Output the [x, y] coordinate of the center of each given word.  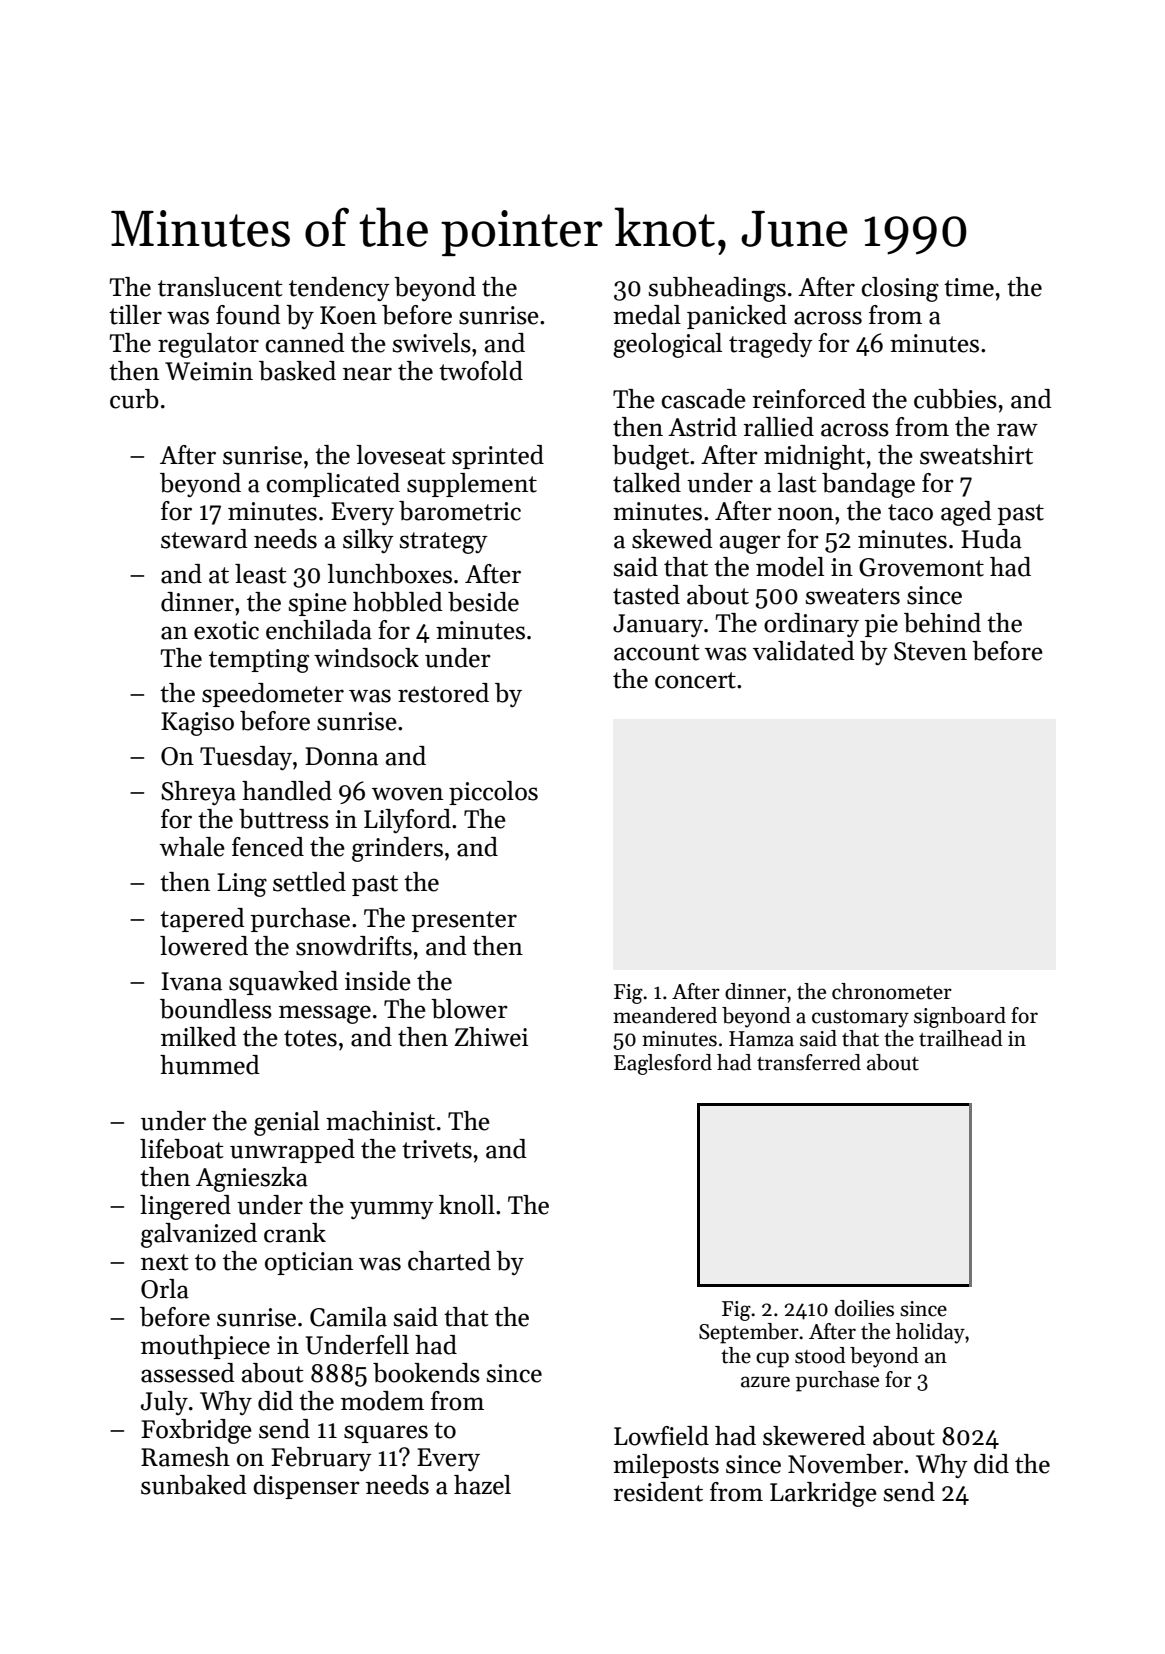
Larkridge [823, 1494]
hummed [210, 1065]
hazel [482, 1485]
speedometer [273, 695]
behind [942, 623]
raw [1017, 430]
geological [667, 345]
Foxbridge [196, 1431]
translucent [220, 287]
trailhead [961, 1038]
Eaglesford [663, 1064]
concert [695, 680]
